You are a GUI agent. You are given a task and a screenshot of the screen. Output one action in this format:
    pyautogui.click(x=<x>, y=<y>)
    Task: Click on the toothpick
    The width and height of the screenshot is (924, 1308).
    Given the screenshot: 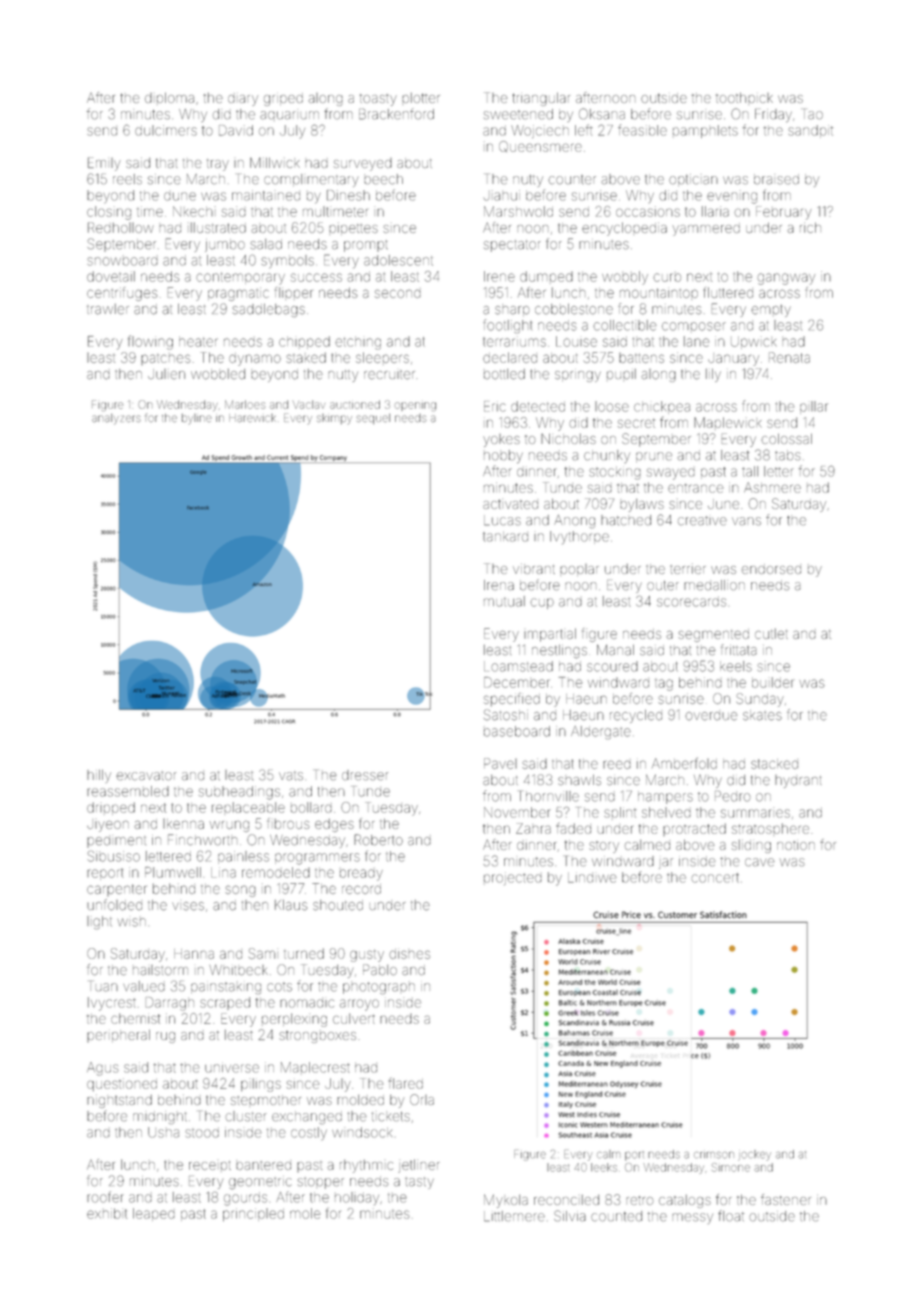 What is the action you would take?
    pyautogui.click(x=744, y=98)
